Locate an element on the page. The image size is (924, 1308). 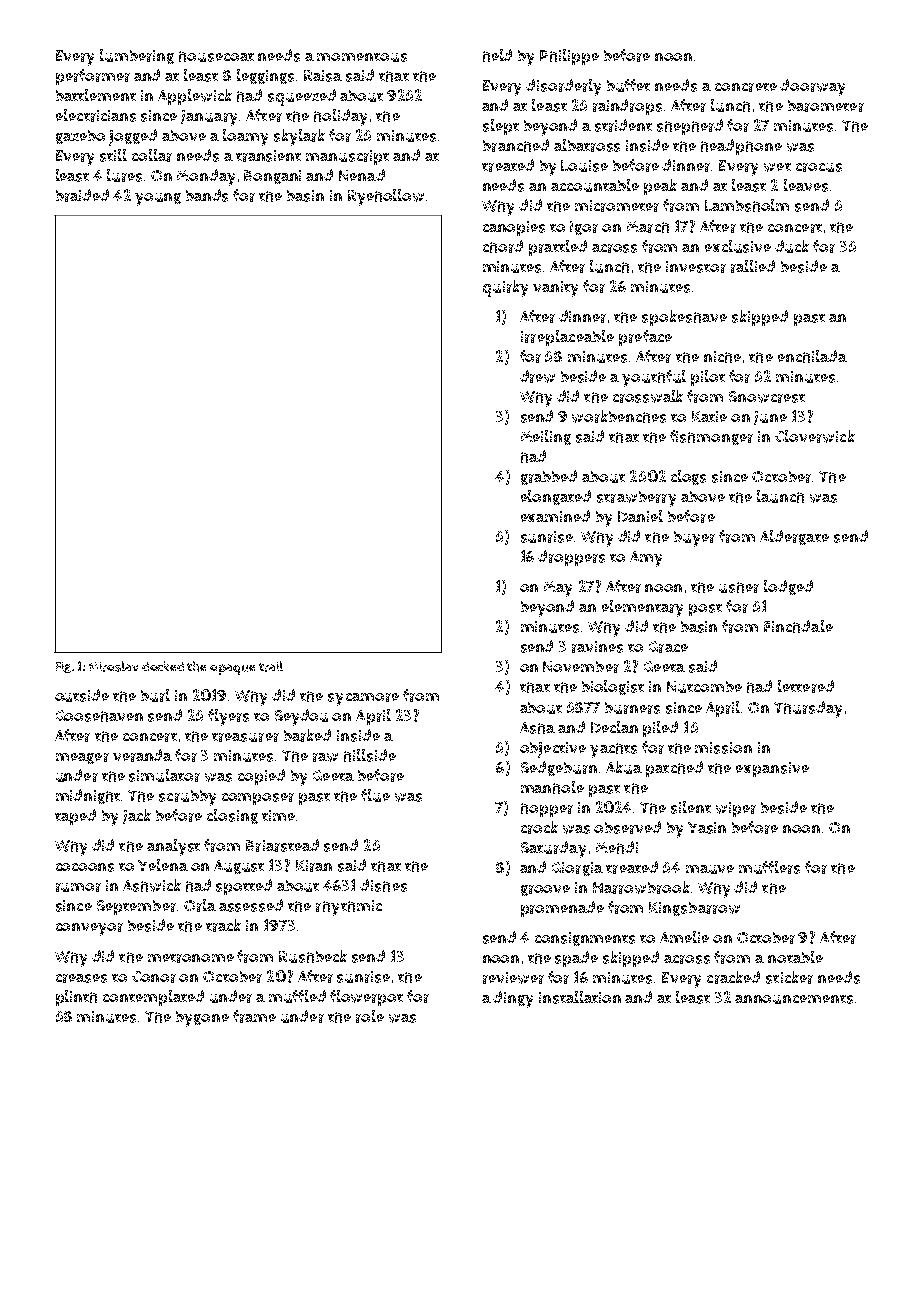
bygone is located at coordinates (202, 1019).
